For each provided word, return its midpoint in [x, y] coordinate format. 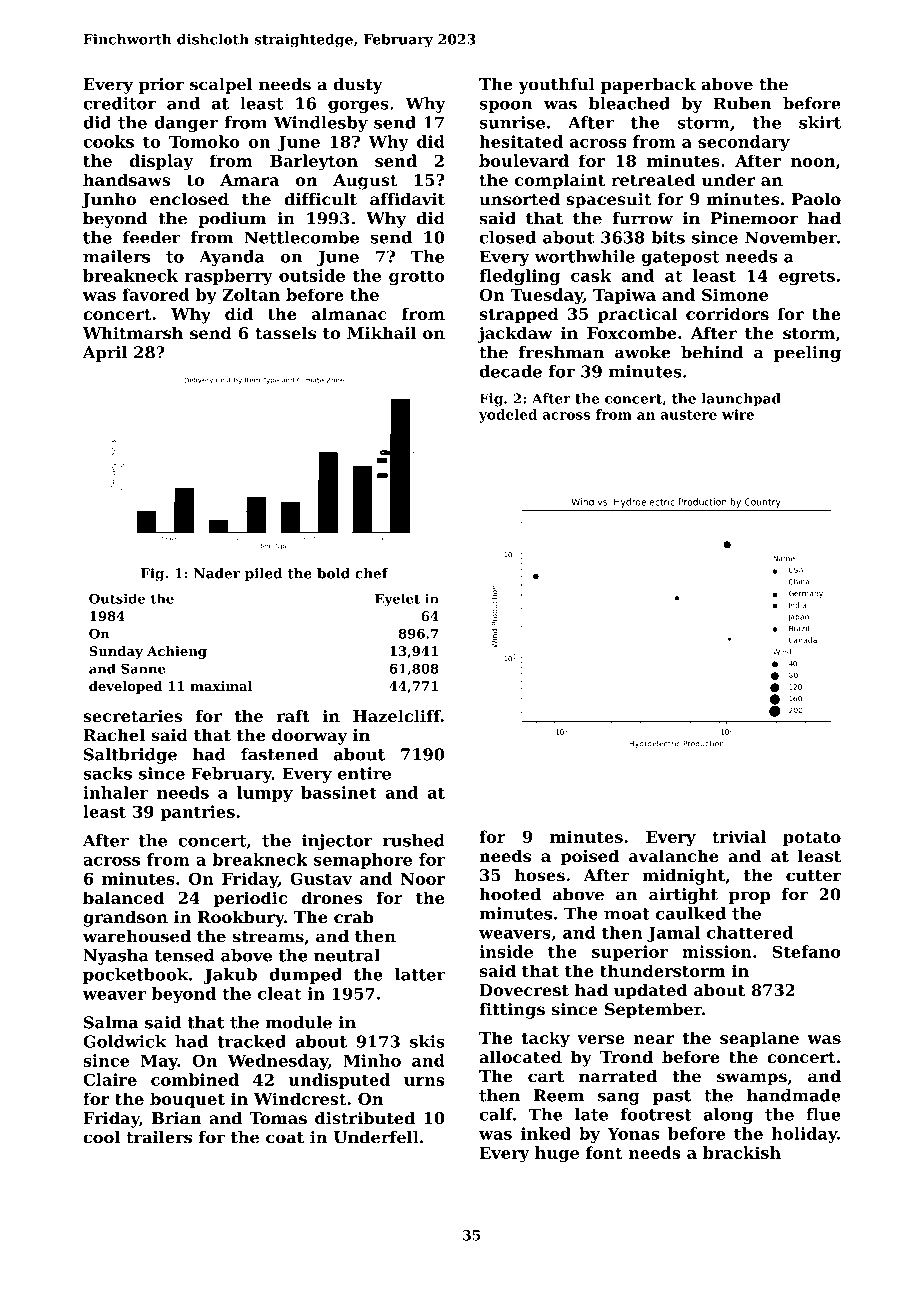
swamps [752, 1079]
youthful [556, 86]
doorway [309, 737]
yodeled [508, 416]
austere [689, 415]
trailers [159, 1137]
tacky [545, 1039]
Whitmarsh [133, 333]
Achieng [177, 652]
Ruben [742, 103]
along [728, 1116]
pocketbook [135, 976]
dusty [358, 86]
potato [812, 839]
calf [496, 1114]
